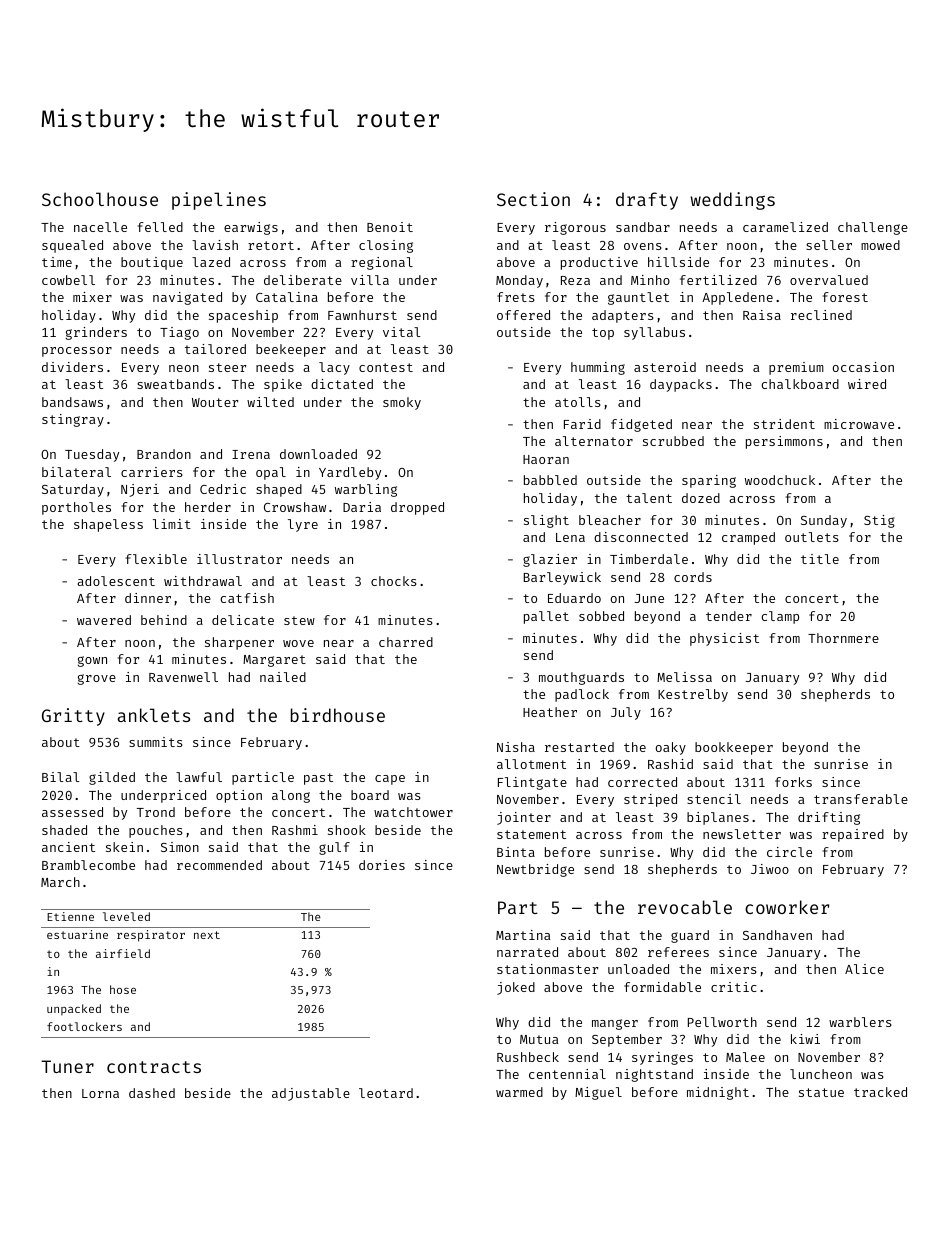 The width and height of the document is (952, 1233). What do you see at coordinates (67, 1066) in the document?
I see `Tuner` at bounding box center [67, 1066].
